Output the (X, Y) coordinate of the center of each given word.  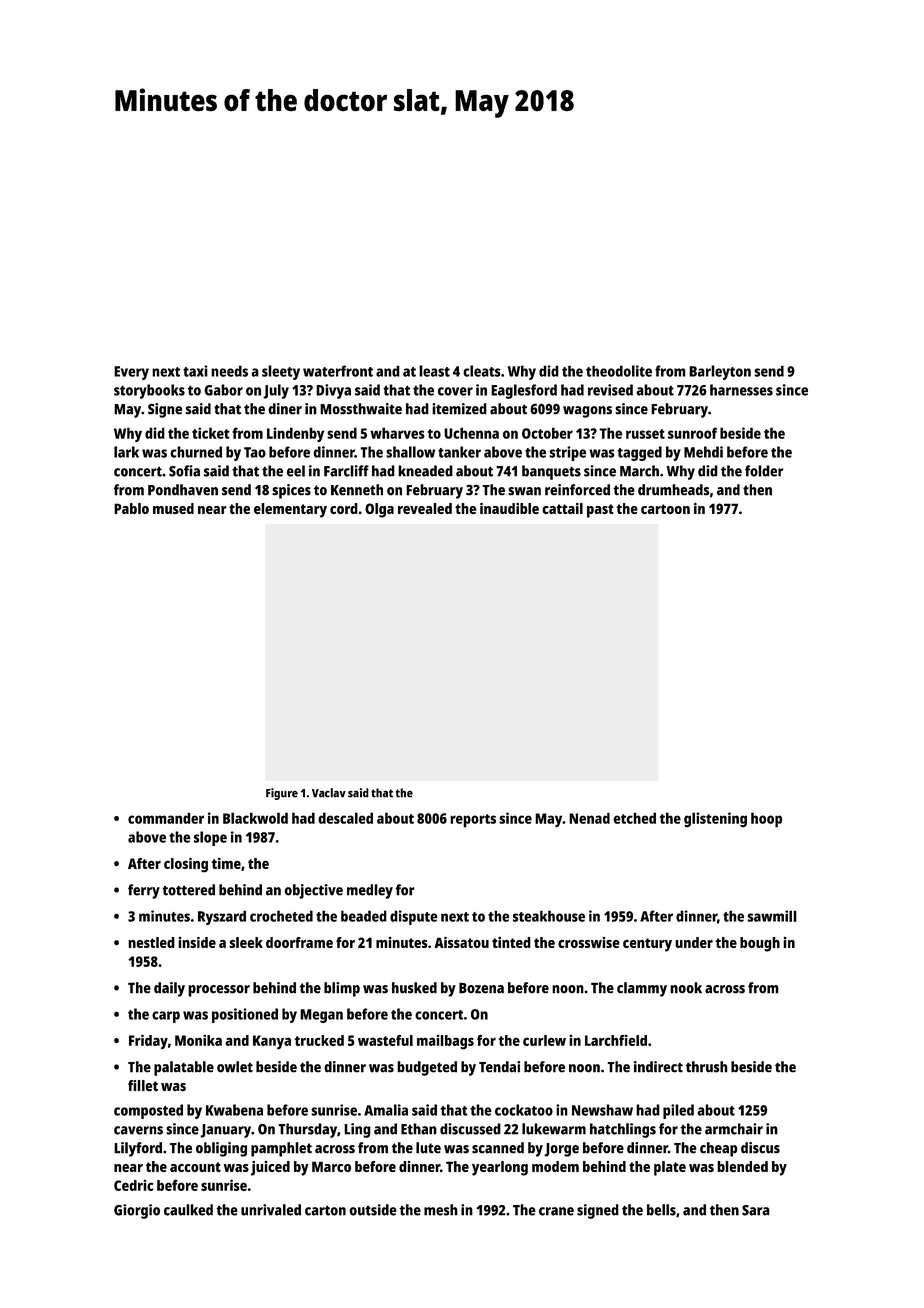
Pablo (131, 508)
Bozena (481, 988)
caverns (138, 1130)
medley (370, 891)
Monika (198, 1040)
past (600, 511)
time (226, 863)
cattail (562, 508)
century (647, 945)
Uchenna (471, 433)
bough (760, 944)
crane (556, 1211)
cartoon (665, 509)
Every (131, 373)
